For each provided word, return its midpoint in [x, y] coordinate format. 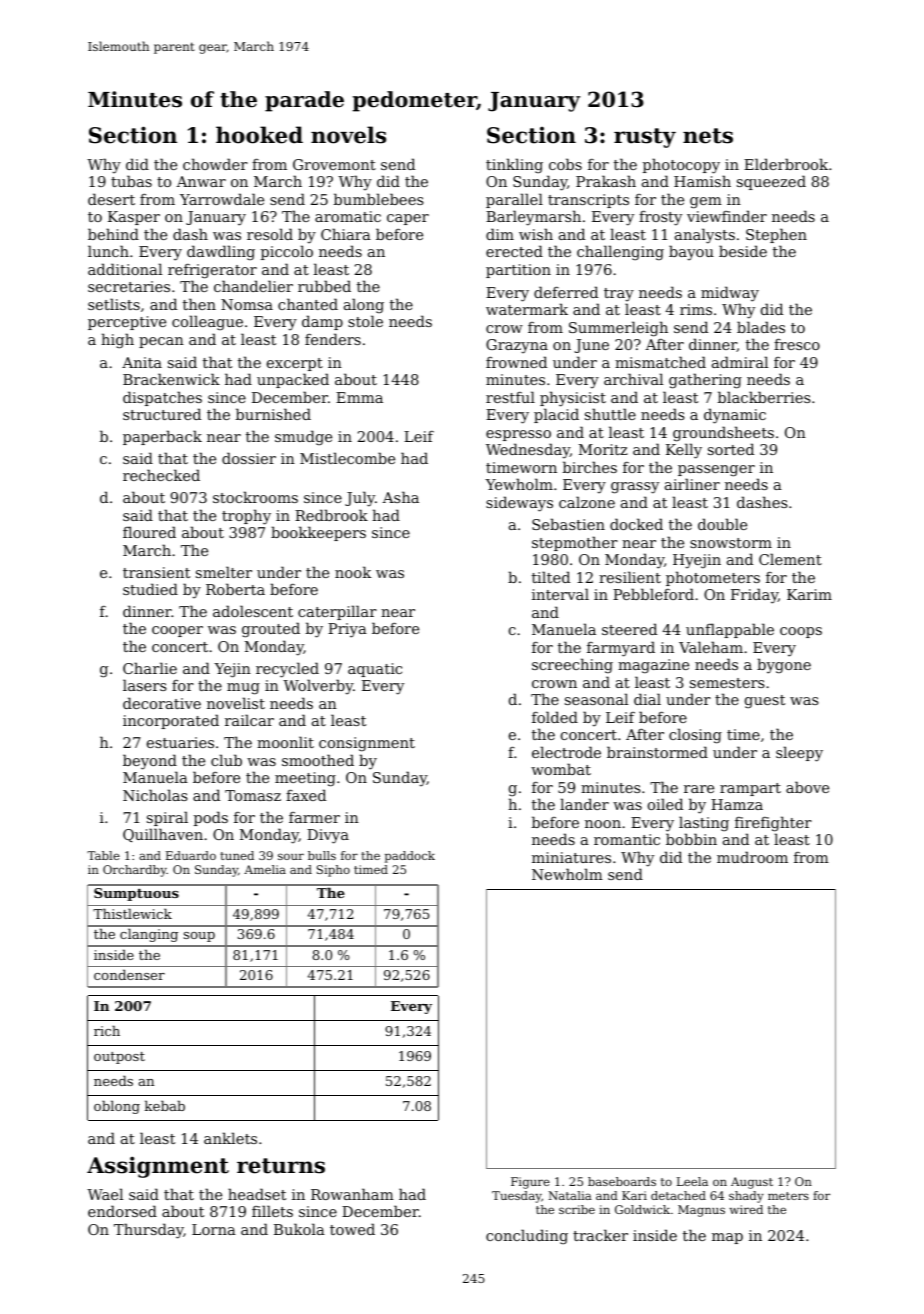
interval [560, 594]
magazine [653, 666]
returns [281, 1166]
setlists [114, 304]
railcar [249, 720]
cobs [565, 164]
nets [708, 136]
